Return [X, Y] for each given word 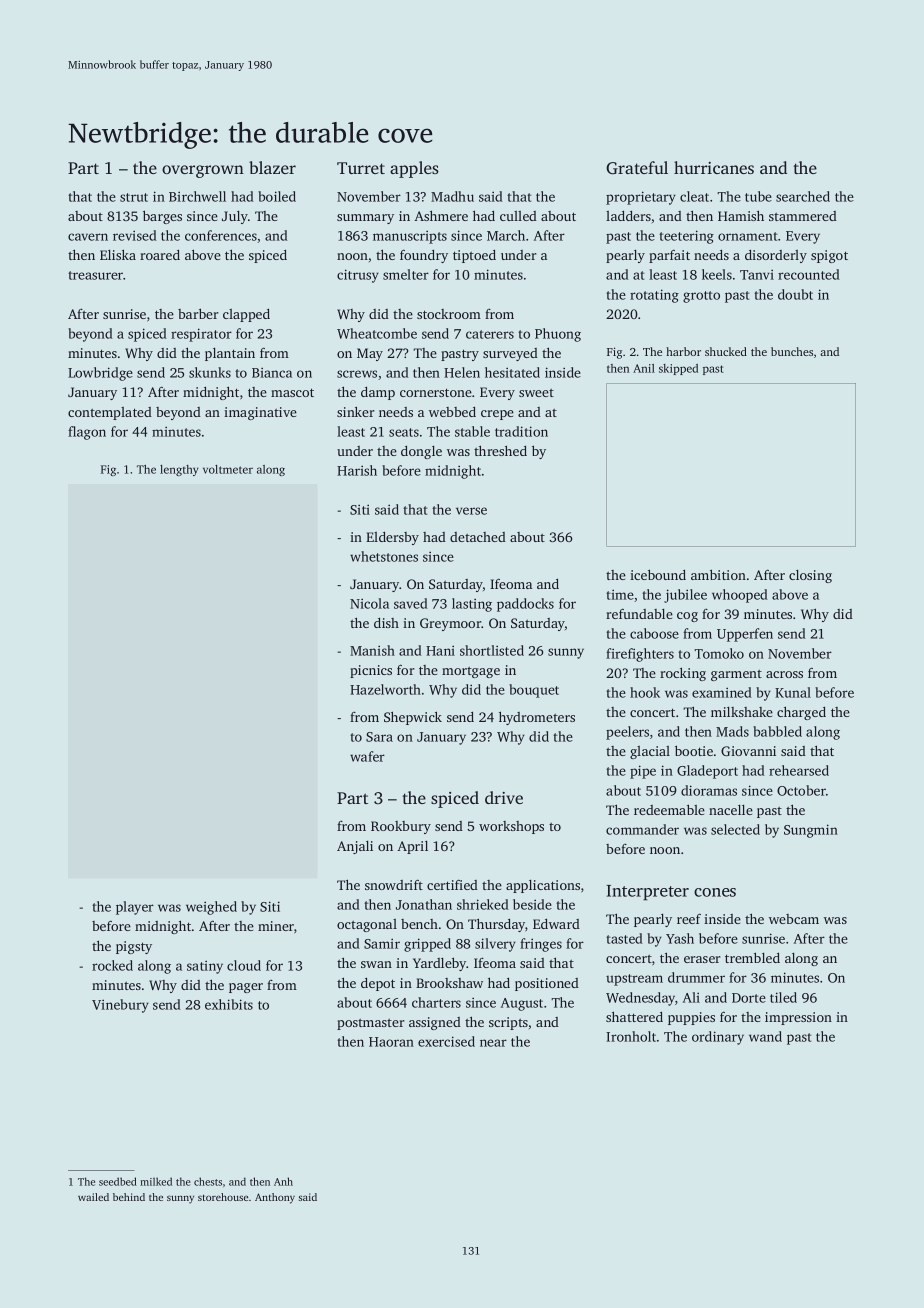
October [801, 790]
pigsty [134, 947]
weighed [211, 908]
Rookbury [401, 827]
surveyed [510, 354]
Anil [644, 368]
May [370, 354]
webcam [794, 919]
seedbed [118, 1181]
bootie [694, 750]
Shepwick [413, 718]
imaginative [260, 413]
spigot [829, 256]
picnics [371, 671]
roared [160, 254]
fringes [541, 945]
